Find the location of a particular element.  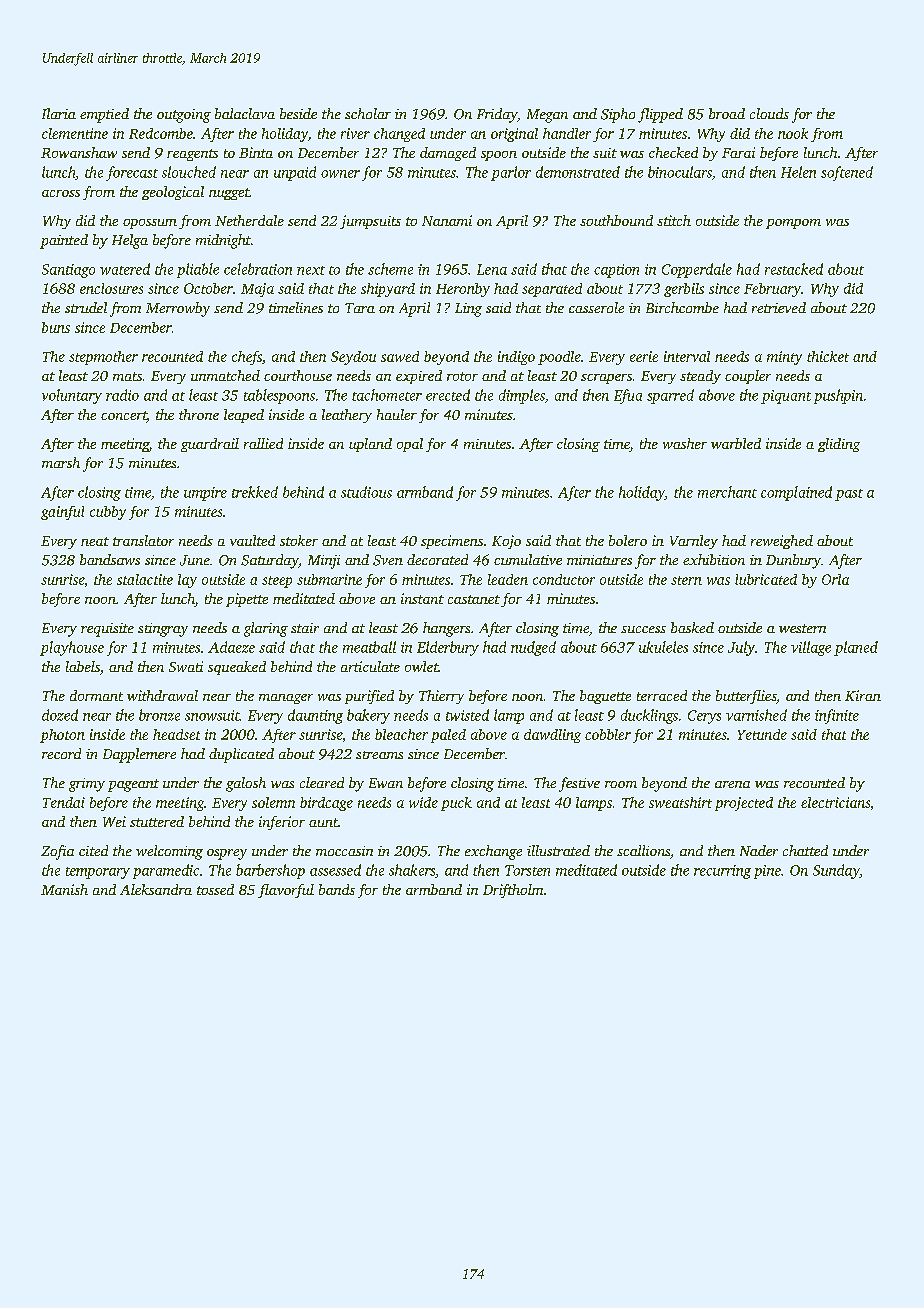

sparred is located at coordinates (670, 396).
